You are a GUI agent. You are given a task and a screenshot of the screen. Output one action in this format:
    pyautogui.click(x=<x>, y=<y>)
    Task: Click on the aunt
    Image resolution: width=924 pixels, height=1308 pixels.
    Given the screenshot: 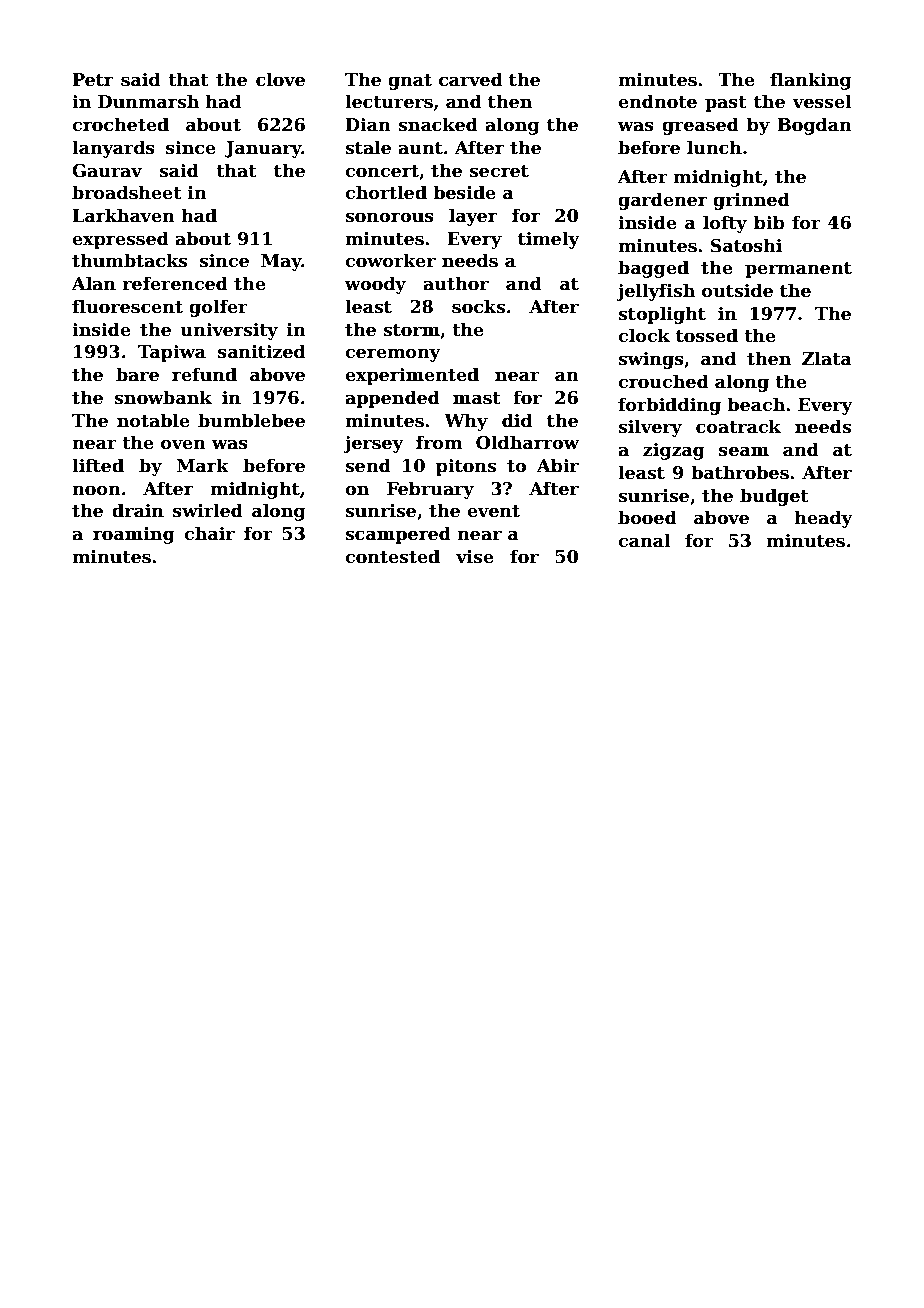 What is the action you would take?
    pyautogui.click(x=420, y=148)
